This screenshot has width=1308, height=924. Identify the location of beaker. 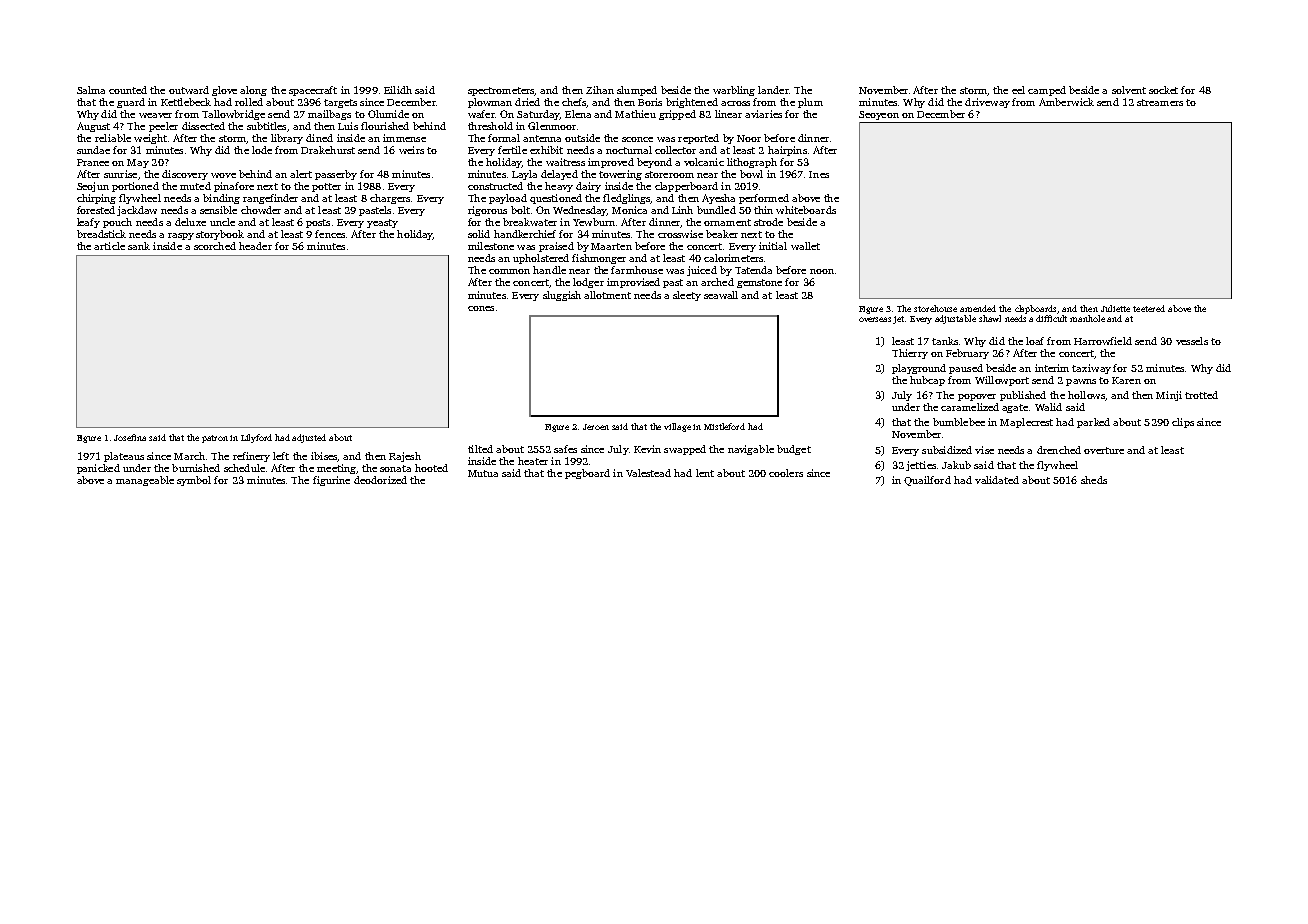
(722, 234).
